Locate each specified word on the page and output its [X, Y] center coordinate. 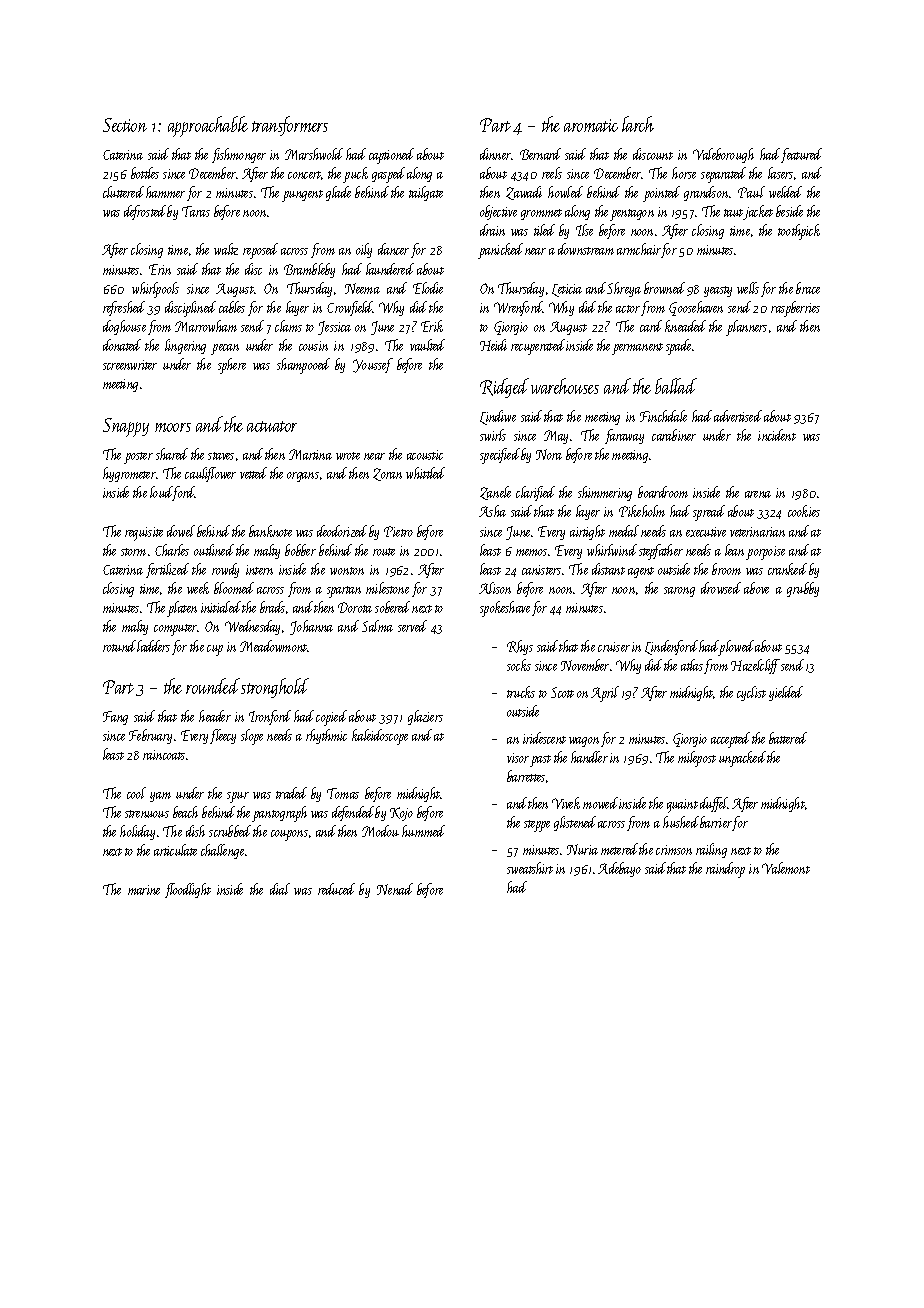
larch [638, 124]
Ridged [504, 388]
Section [125, 125]
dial [280, 889]
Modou [380, 831]
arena [758, 494]
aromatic [591, 125]
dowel [181, 531]
